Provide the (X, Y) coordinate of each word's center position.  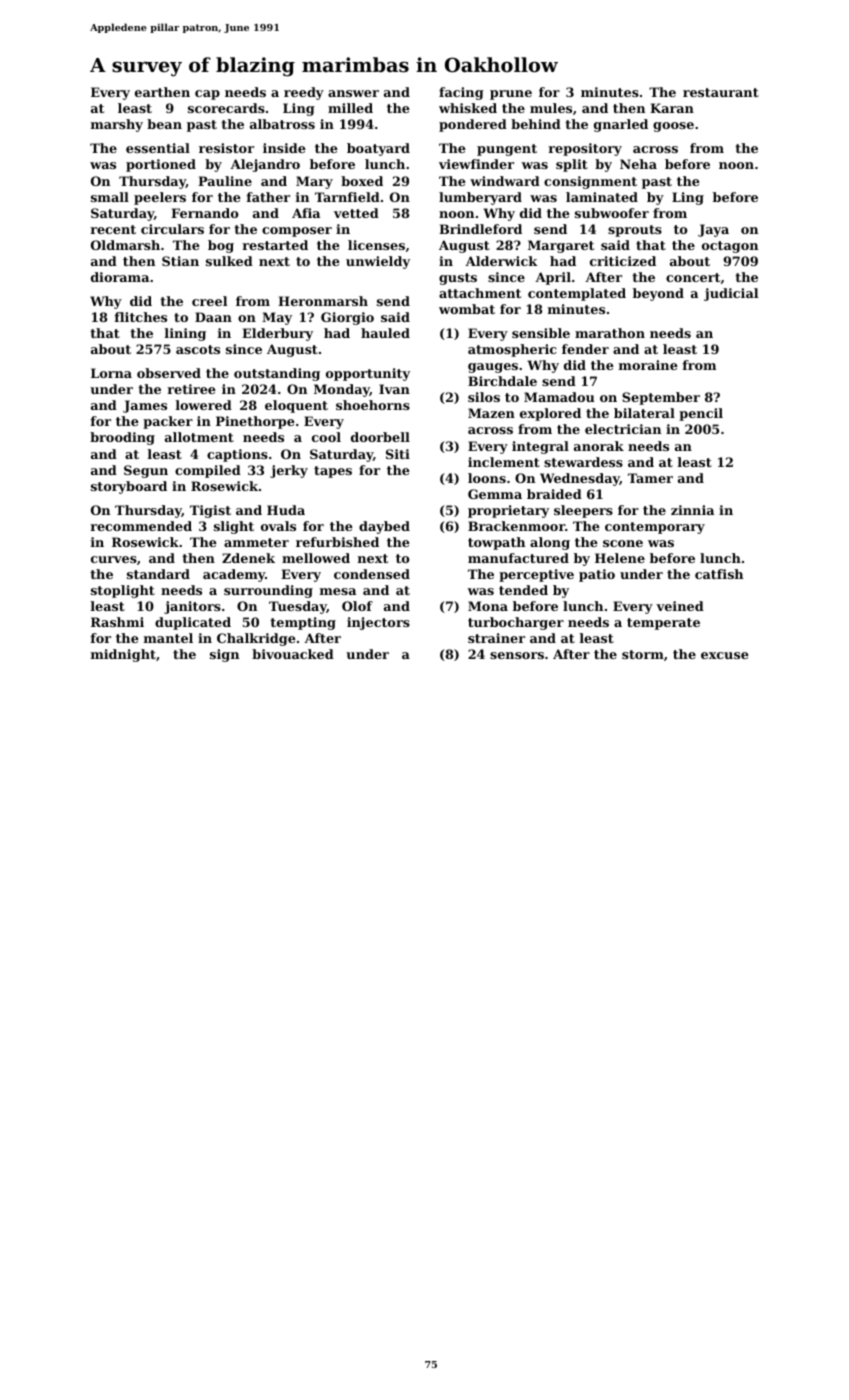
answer (353, 93)
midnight (123, 655)
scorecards (226, 108)
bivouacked (293, 654)
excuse (725, 655)
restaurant (721, 92)
